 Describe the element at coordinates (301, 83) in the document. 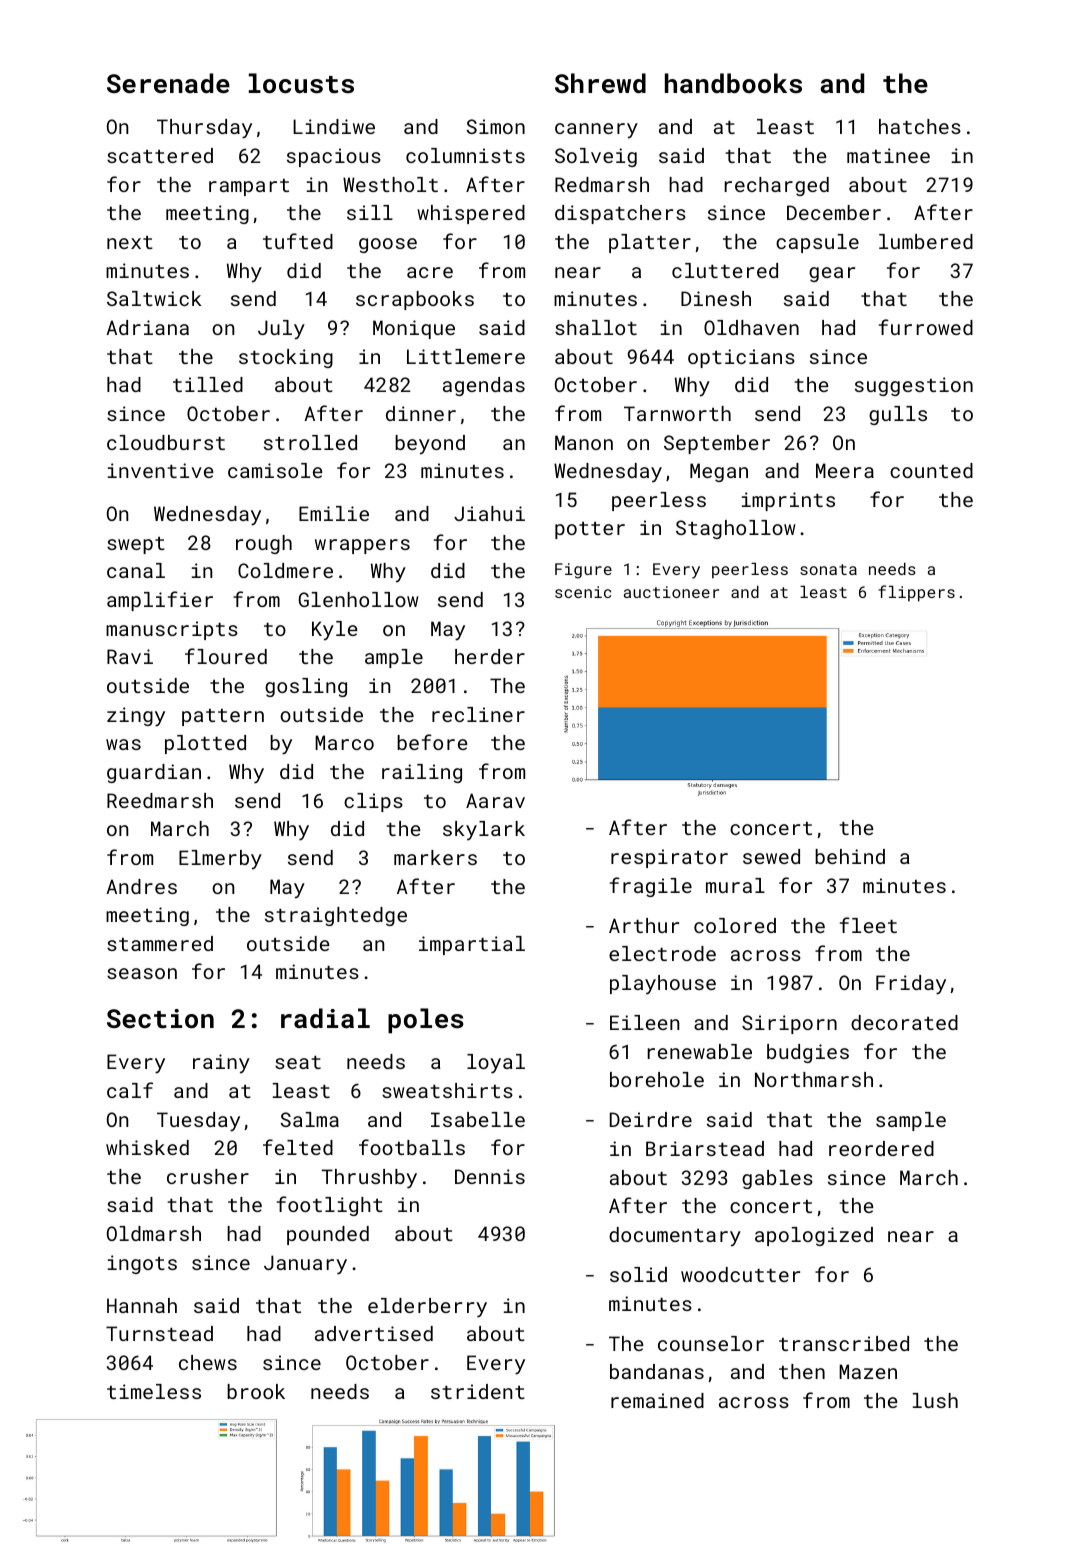

I see `locusts` at that location.
